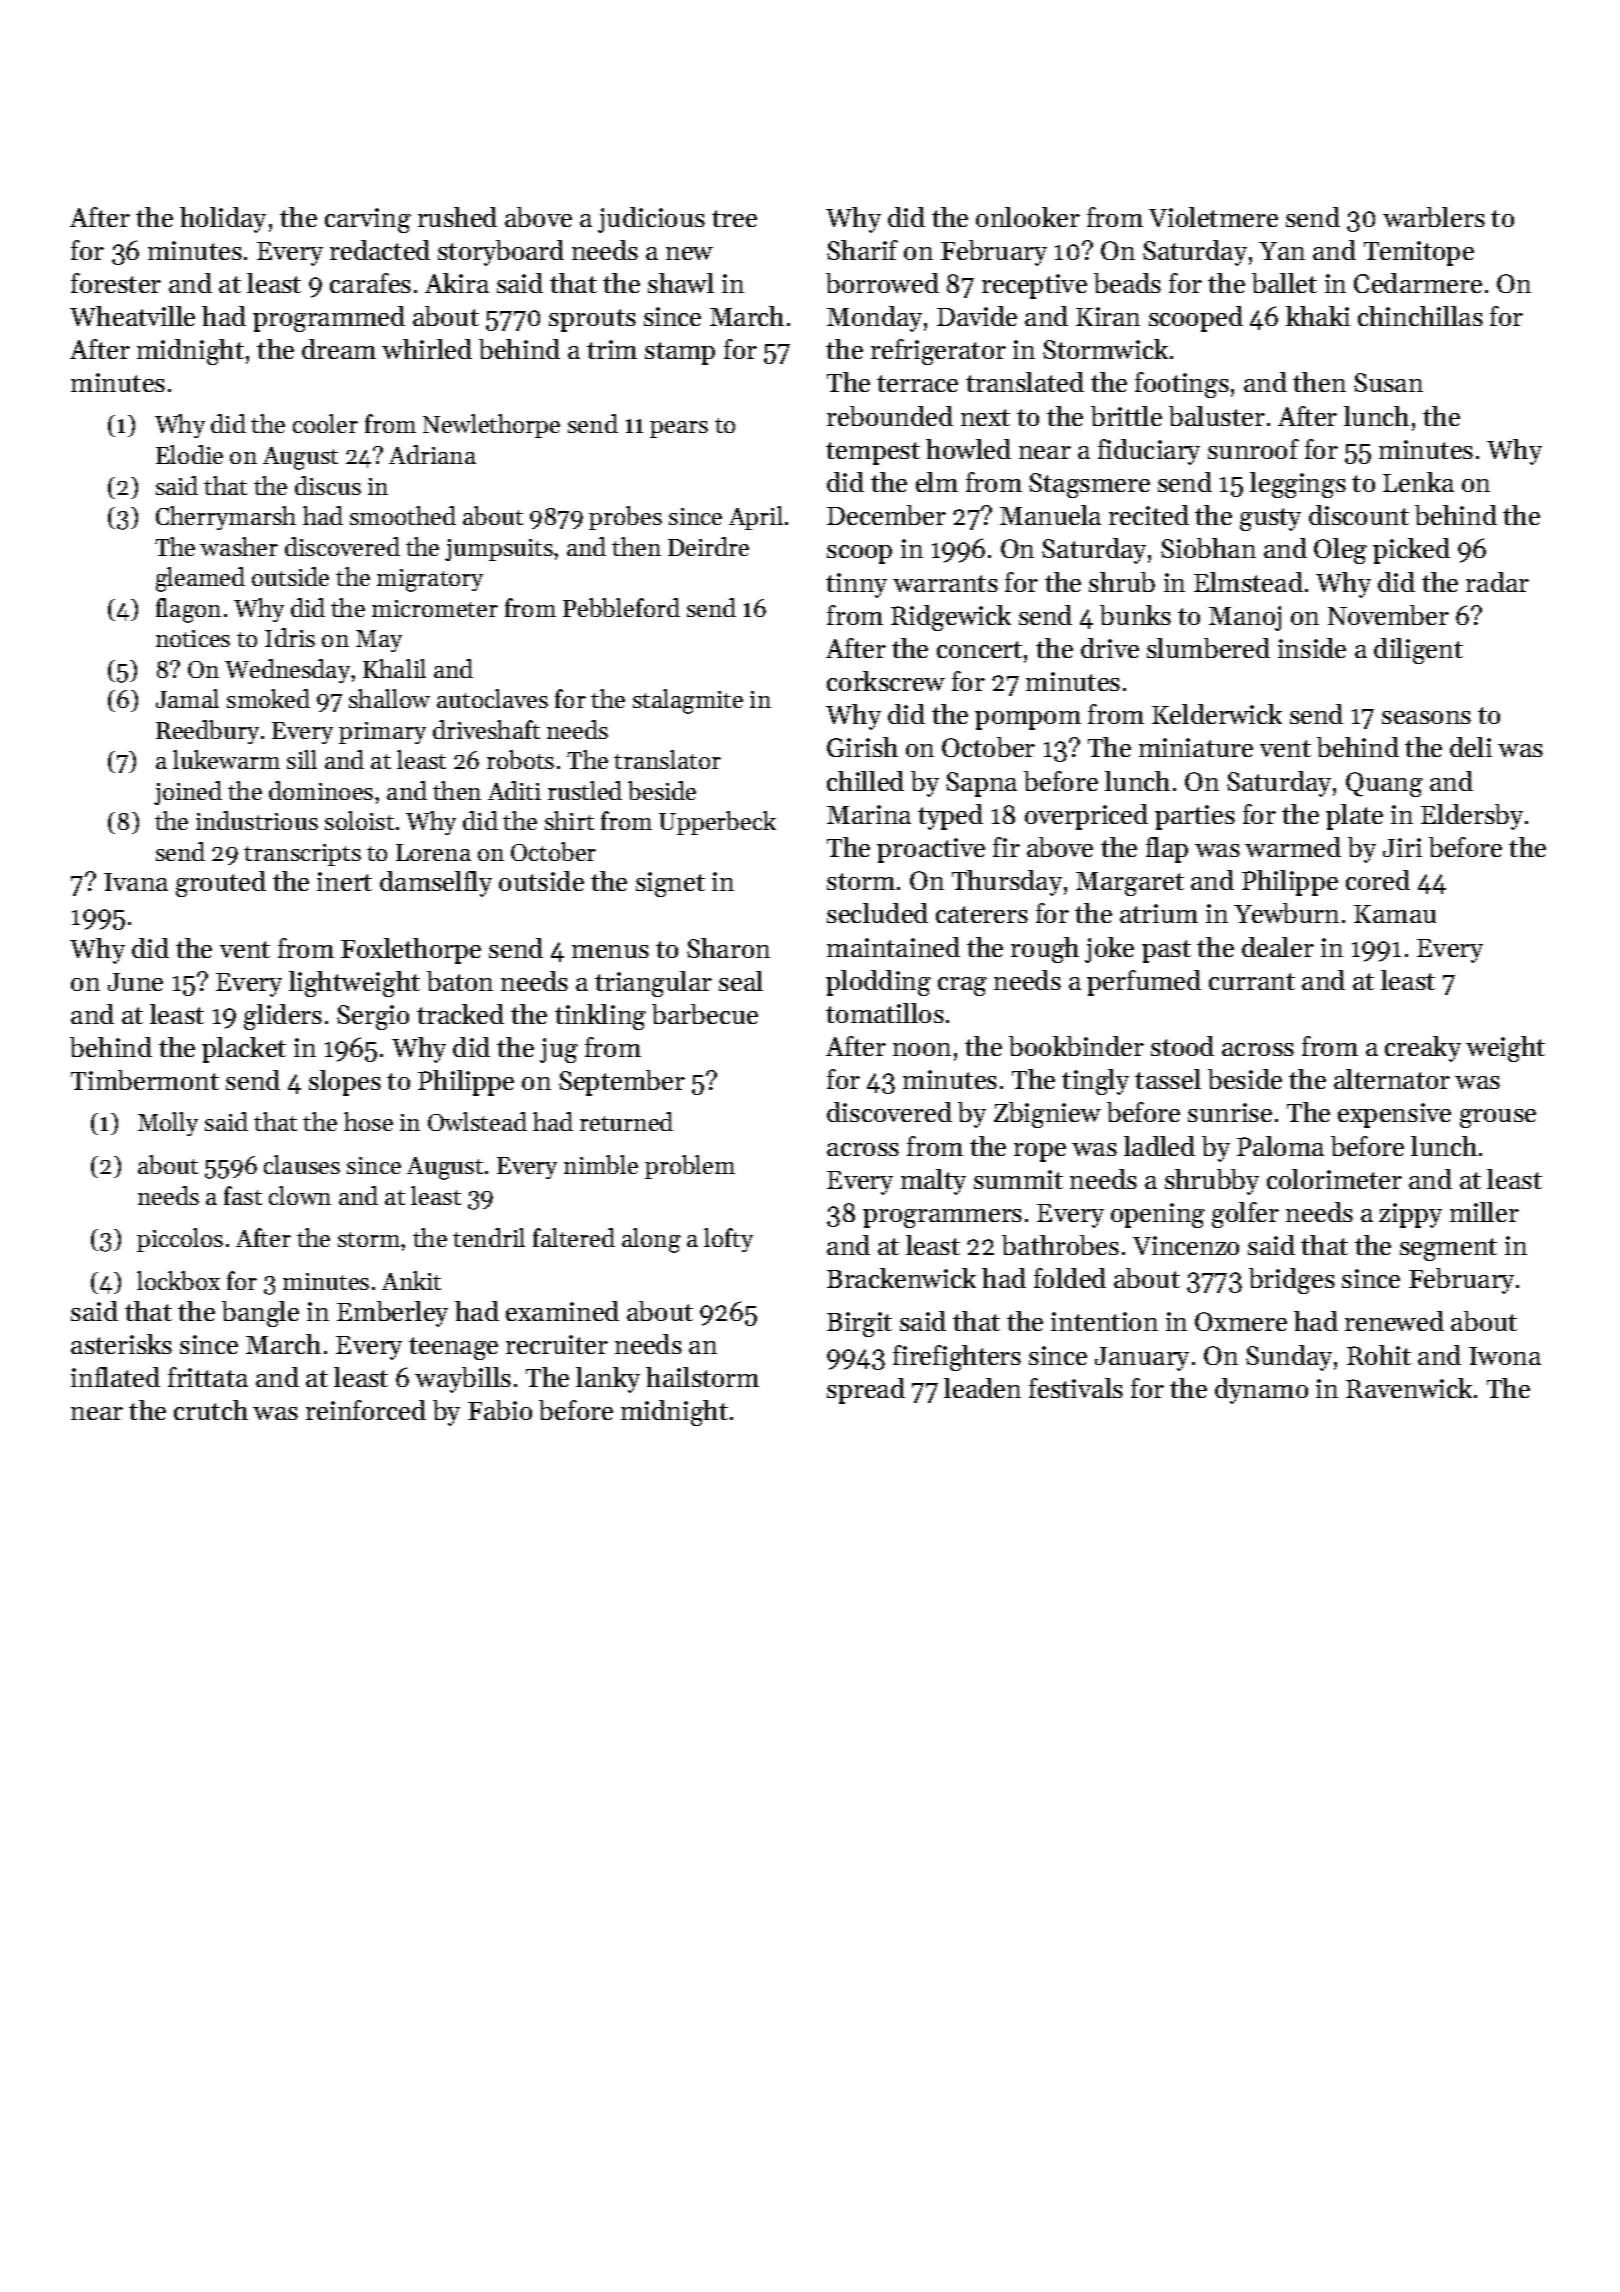 The height and width of the screenshot is (2292, 1620). I want to click on holiday, so click(223, 220).
